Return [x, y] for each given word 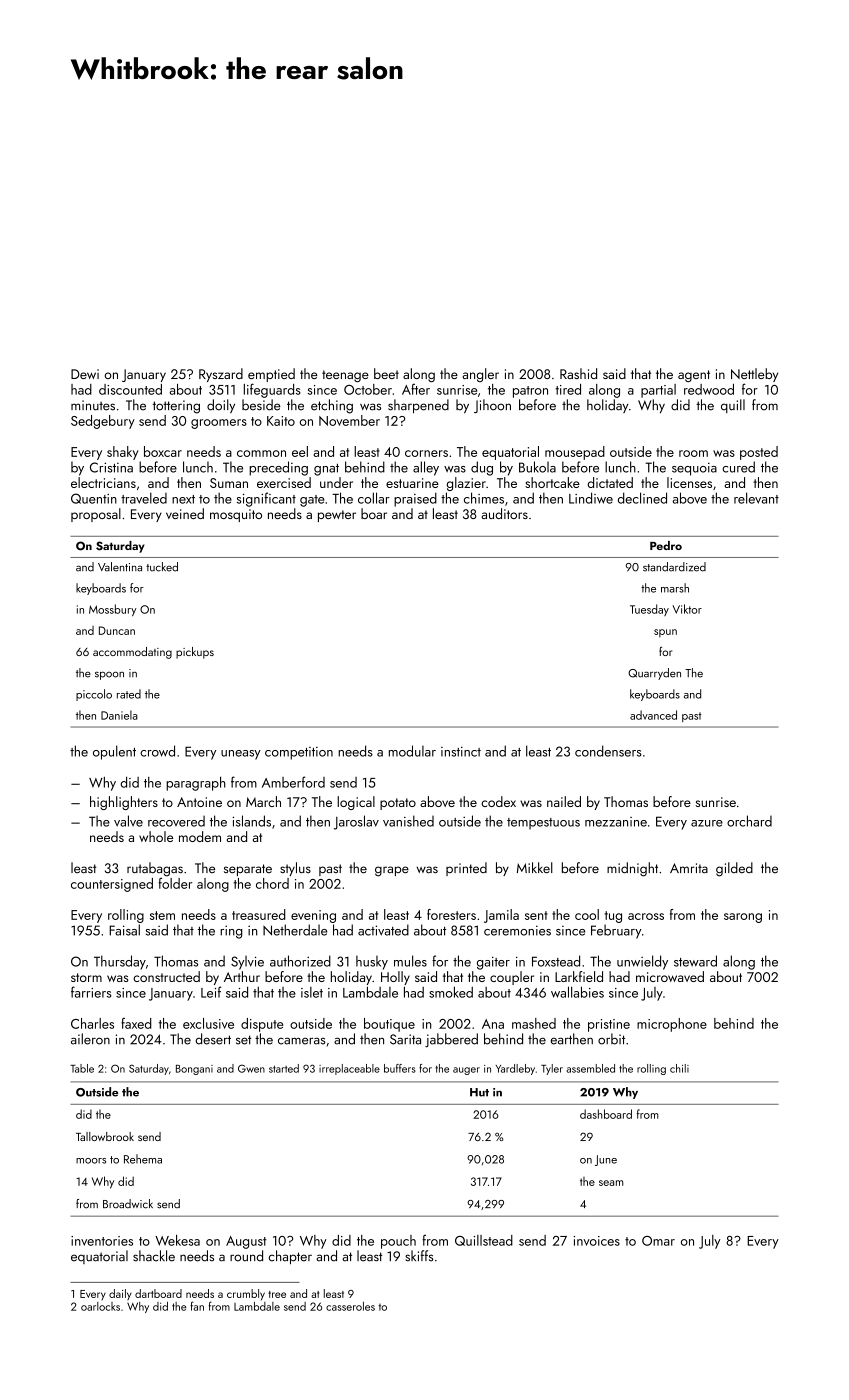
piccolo [94, 695]
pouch [398, 1242]
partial [658, 391]
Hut [479, 1092]
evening [313, 916]
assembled [590, 1068]
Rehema [143, 1159]
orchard [749, 821]
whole [156, 836]
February [616, 931]
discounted [130, 389]
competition [299, 753]
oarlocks [100, 1306]
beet [386, 373]
